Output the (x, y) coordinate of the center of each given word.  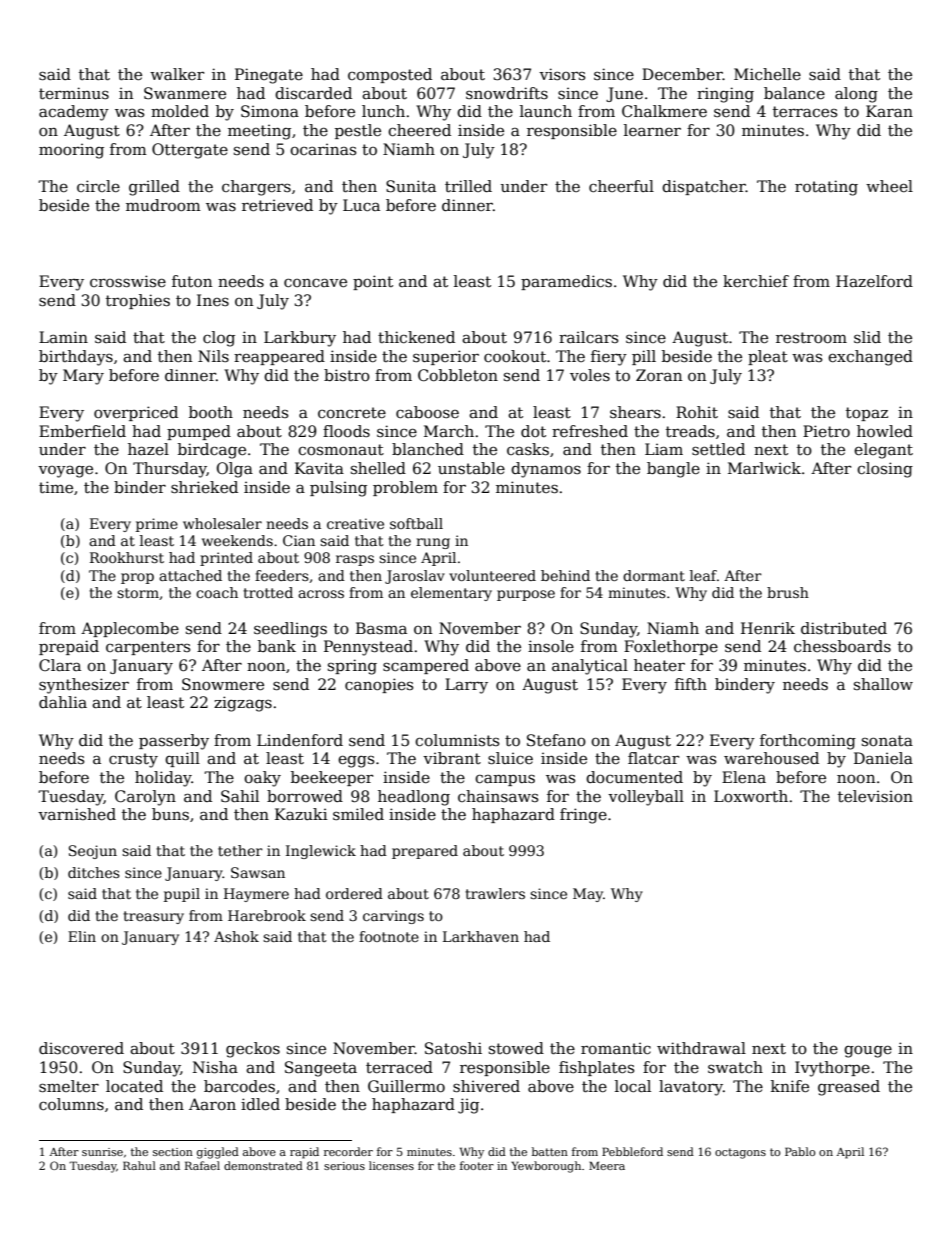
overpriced (136, 413)
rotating (826, 188)
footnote (389, 936)
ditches (94, 872)
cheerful (621, 186)
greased (849, 1088)
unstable (471, 468)
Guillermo (406, 1086)
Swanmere (185, 93)
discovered (81, 1048)
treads (690, 431)
